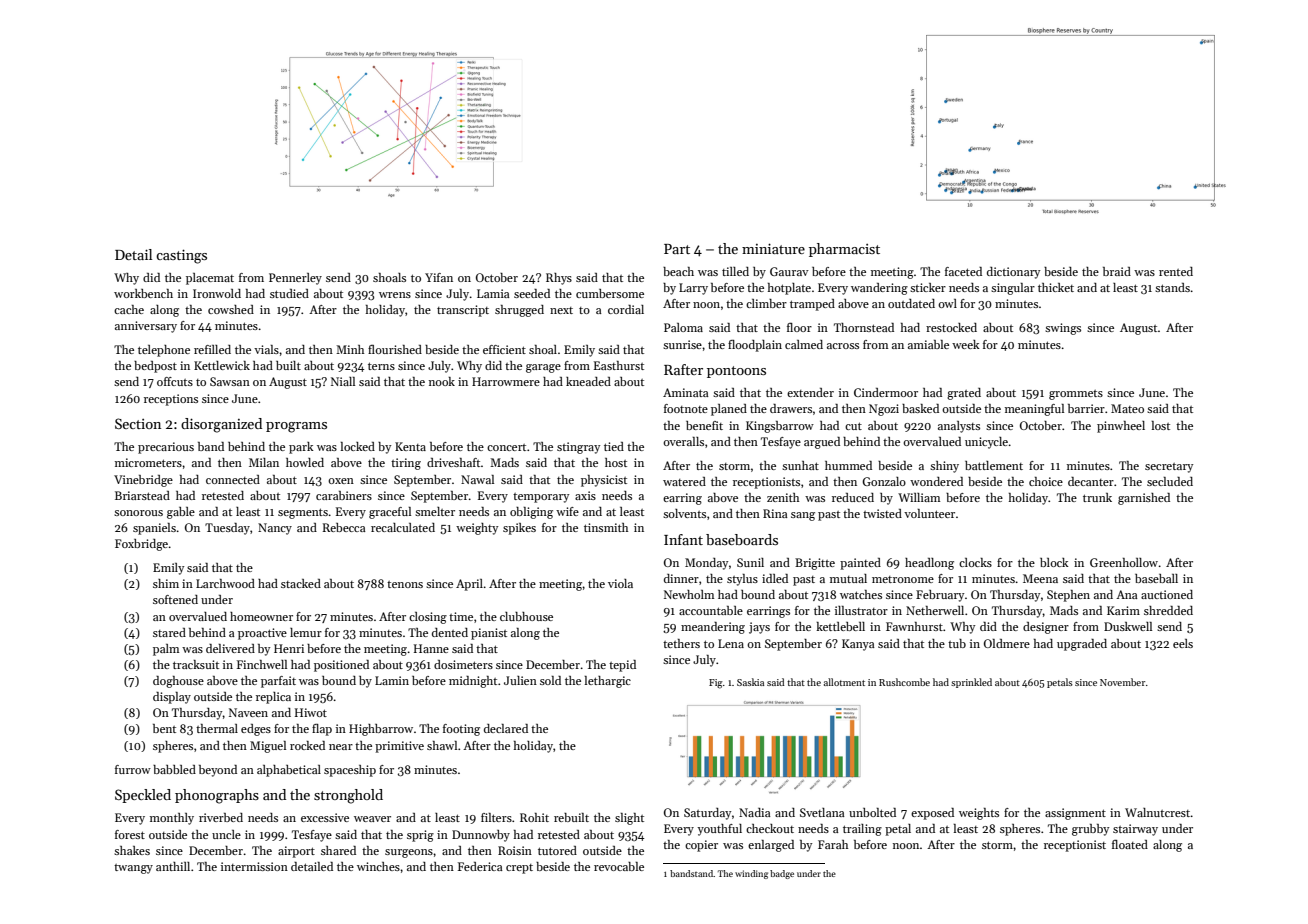 Image resolution: width=1308 pixels, height=924 pixels. What do you see at coordinates (684, 513) in the screenshot?
I see `solvents` at bounding box center [684, 513].
